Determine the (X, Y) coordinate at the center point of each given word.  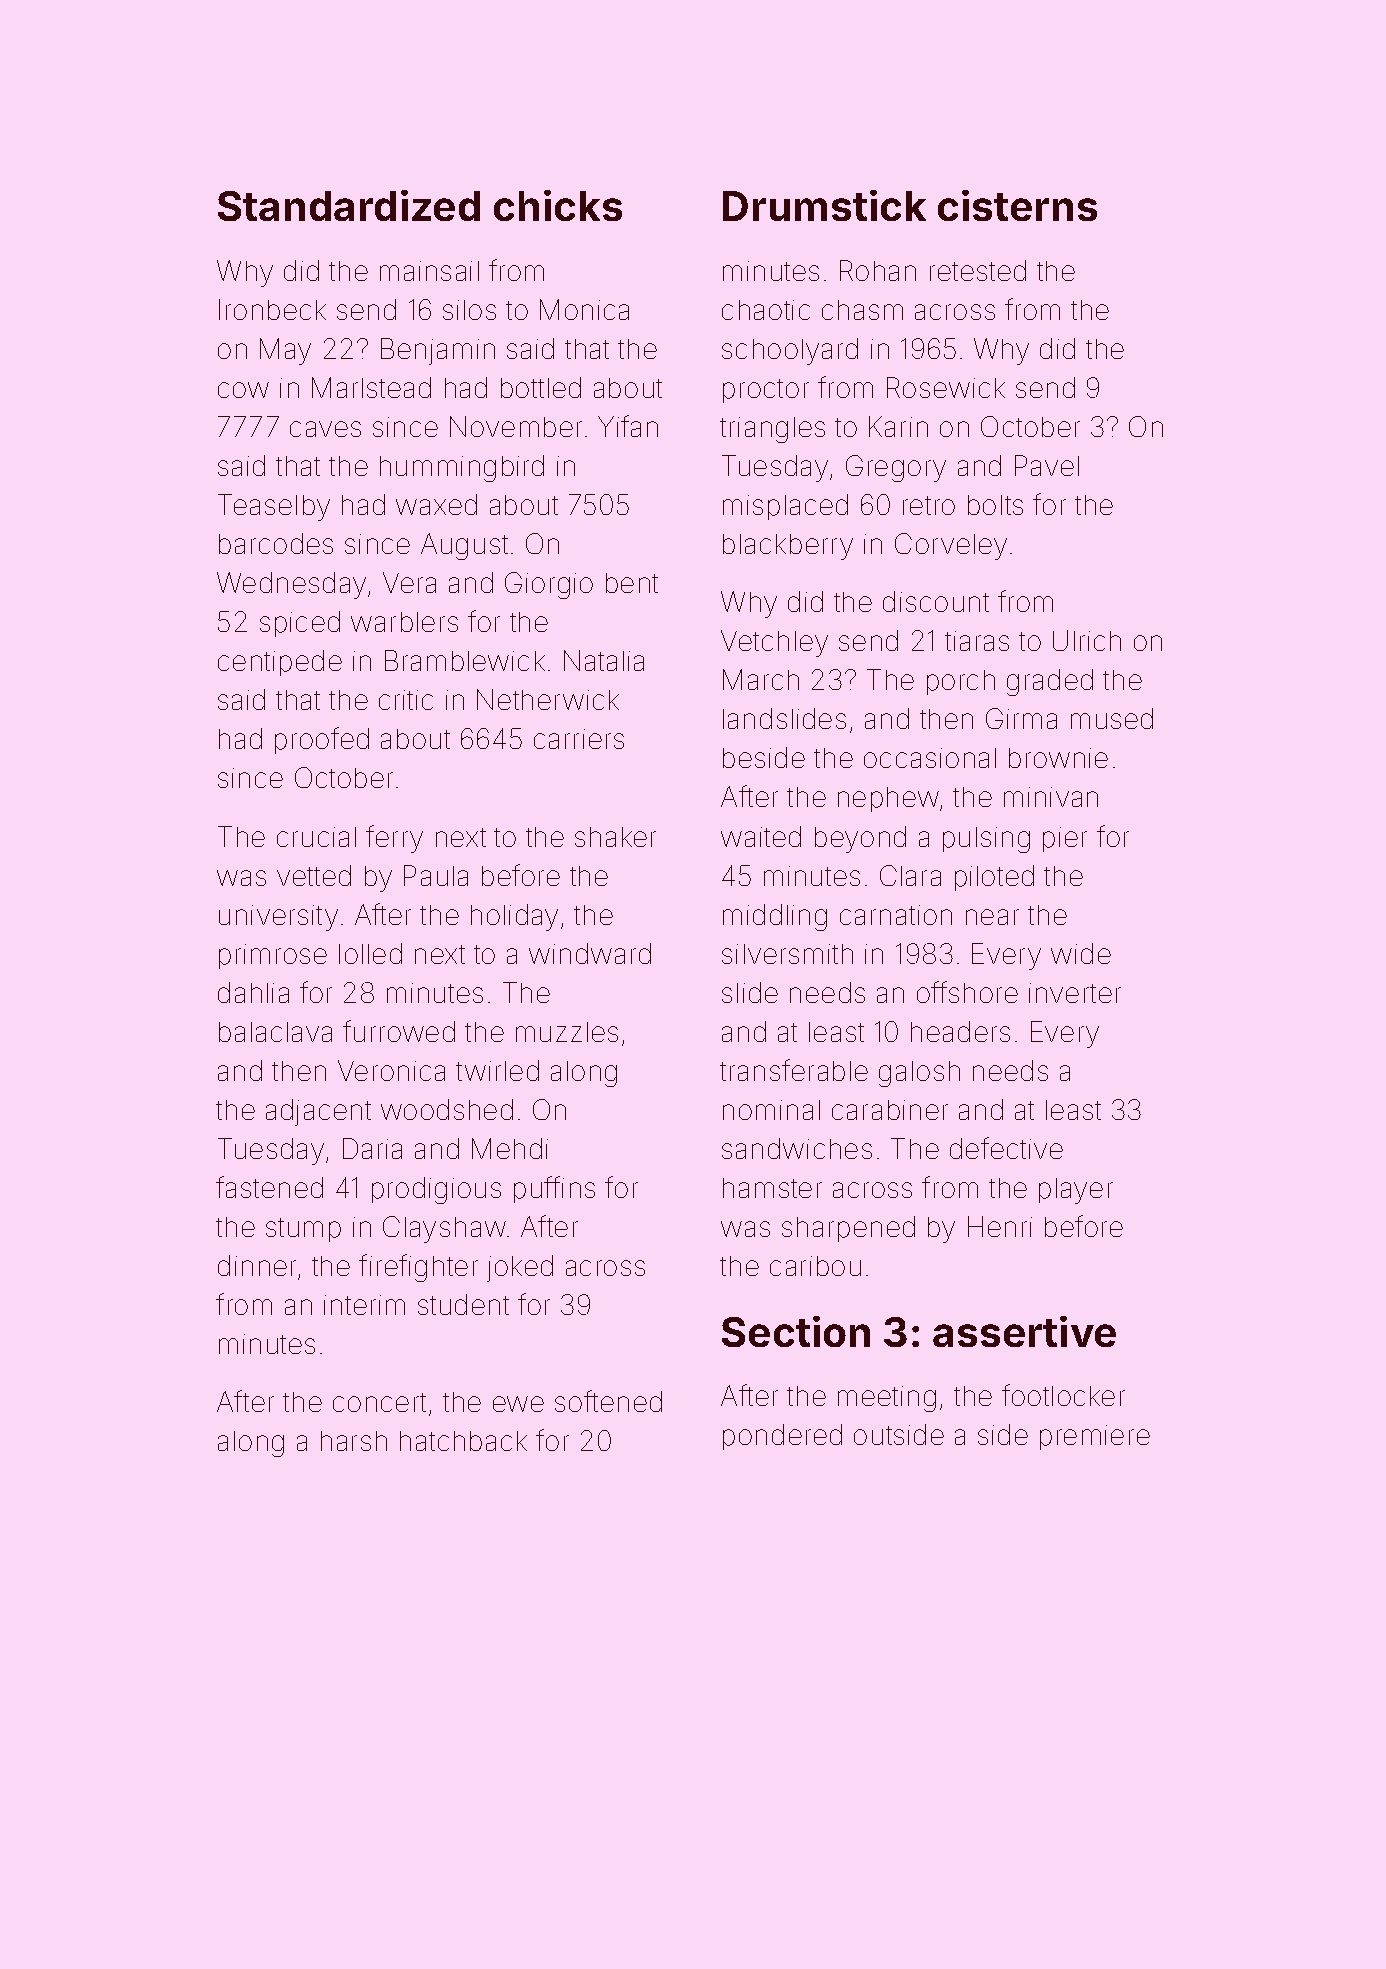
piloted (994, 878)
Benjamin (438, 351)
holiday (514, 917)
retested (978, 270)
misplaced (785, 507)
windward (590, 953)
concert (379, 1402)
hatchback (463, 1441)
